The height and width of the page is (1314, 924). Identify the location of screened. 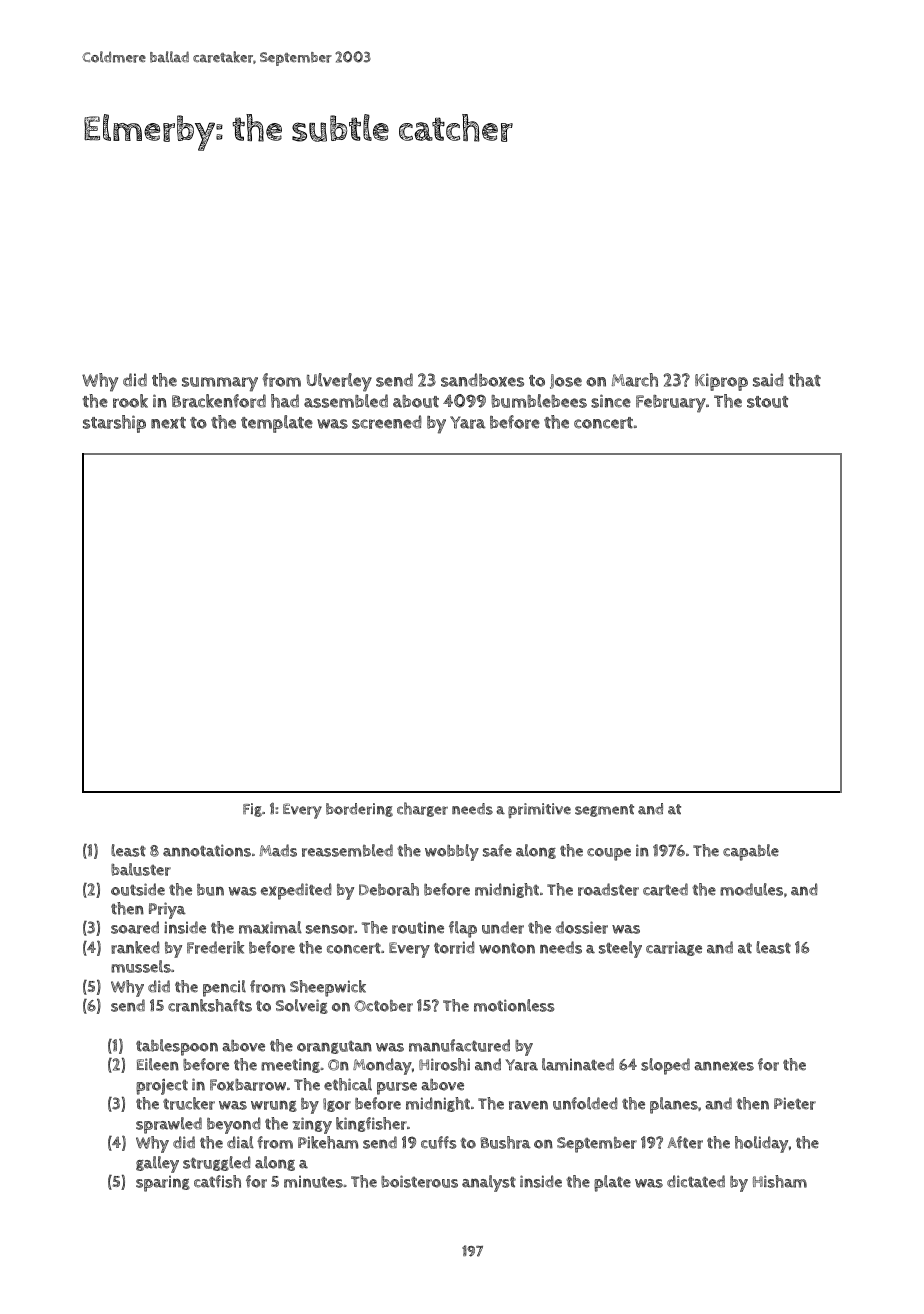
(387, 422).
